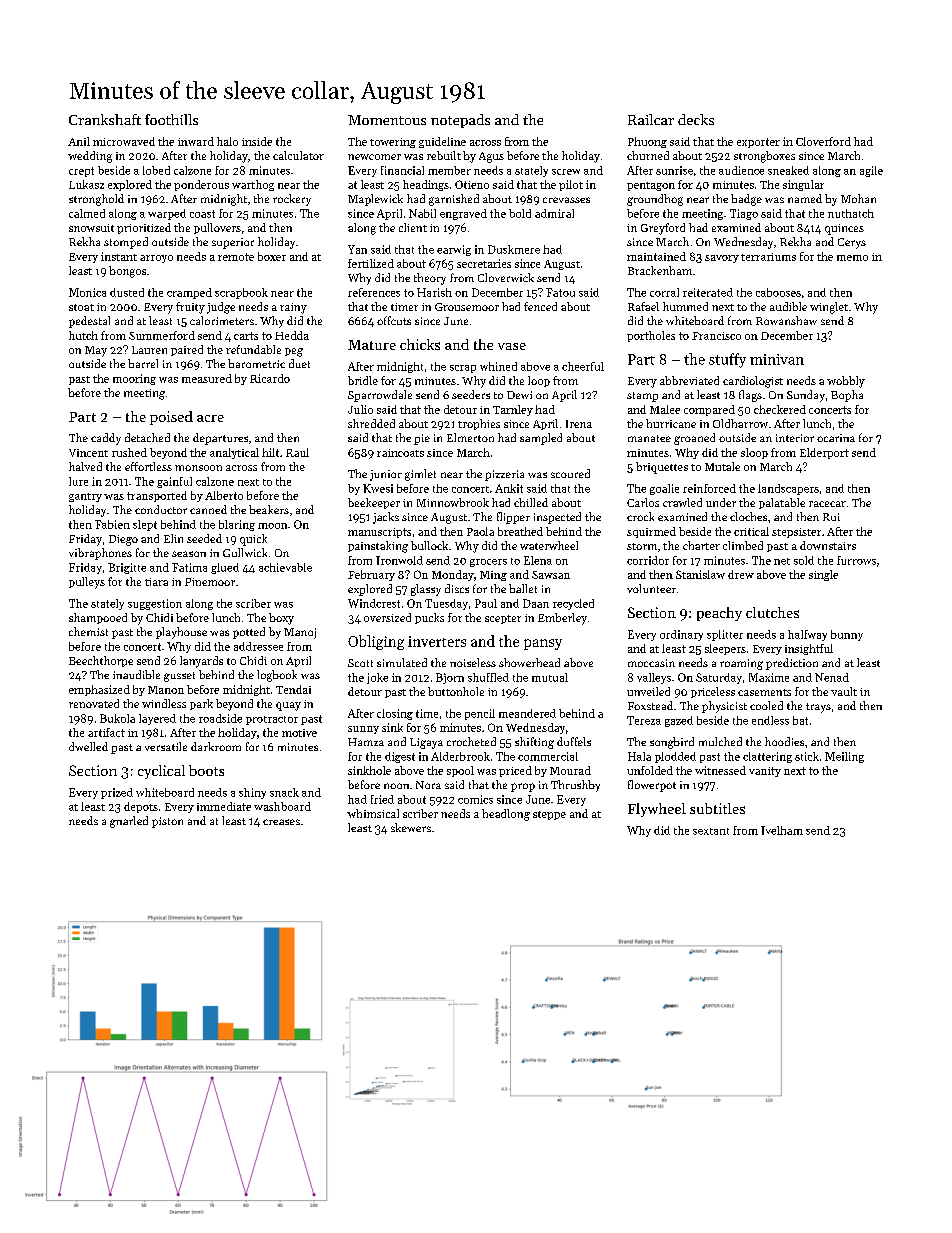 This screenshot has height=1233, width=952. I want to click on junior, so click(386, 475).
